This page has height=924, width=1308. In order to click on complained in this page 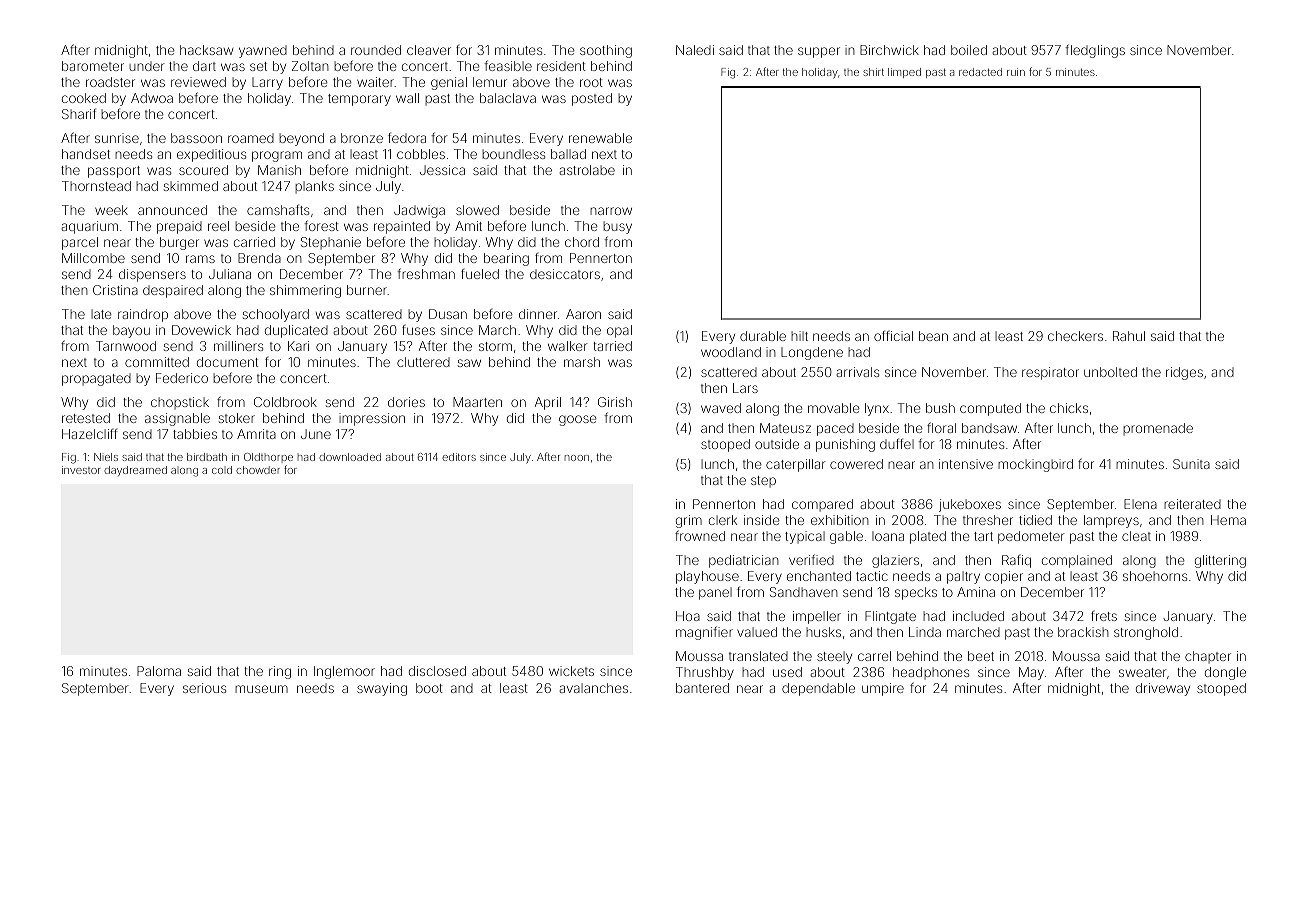, I will do `click(1077, 561)`.
